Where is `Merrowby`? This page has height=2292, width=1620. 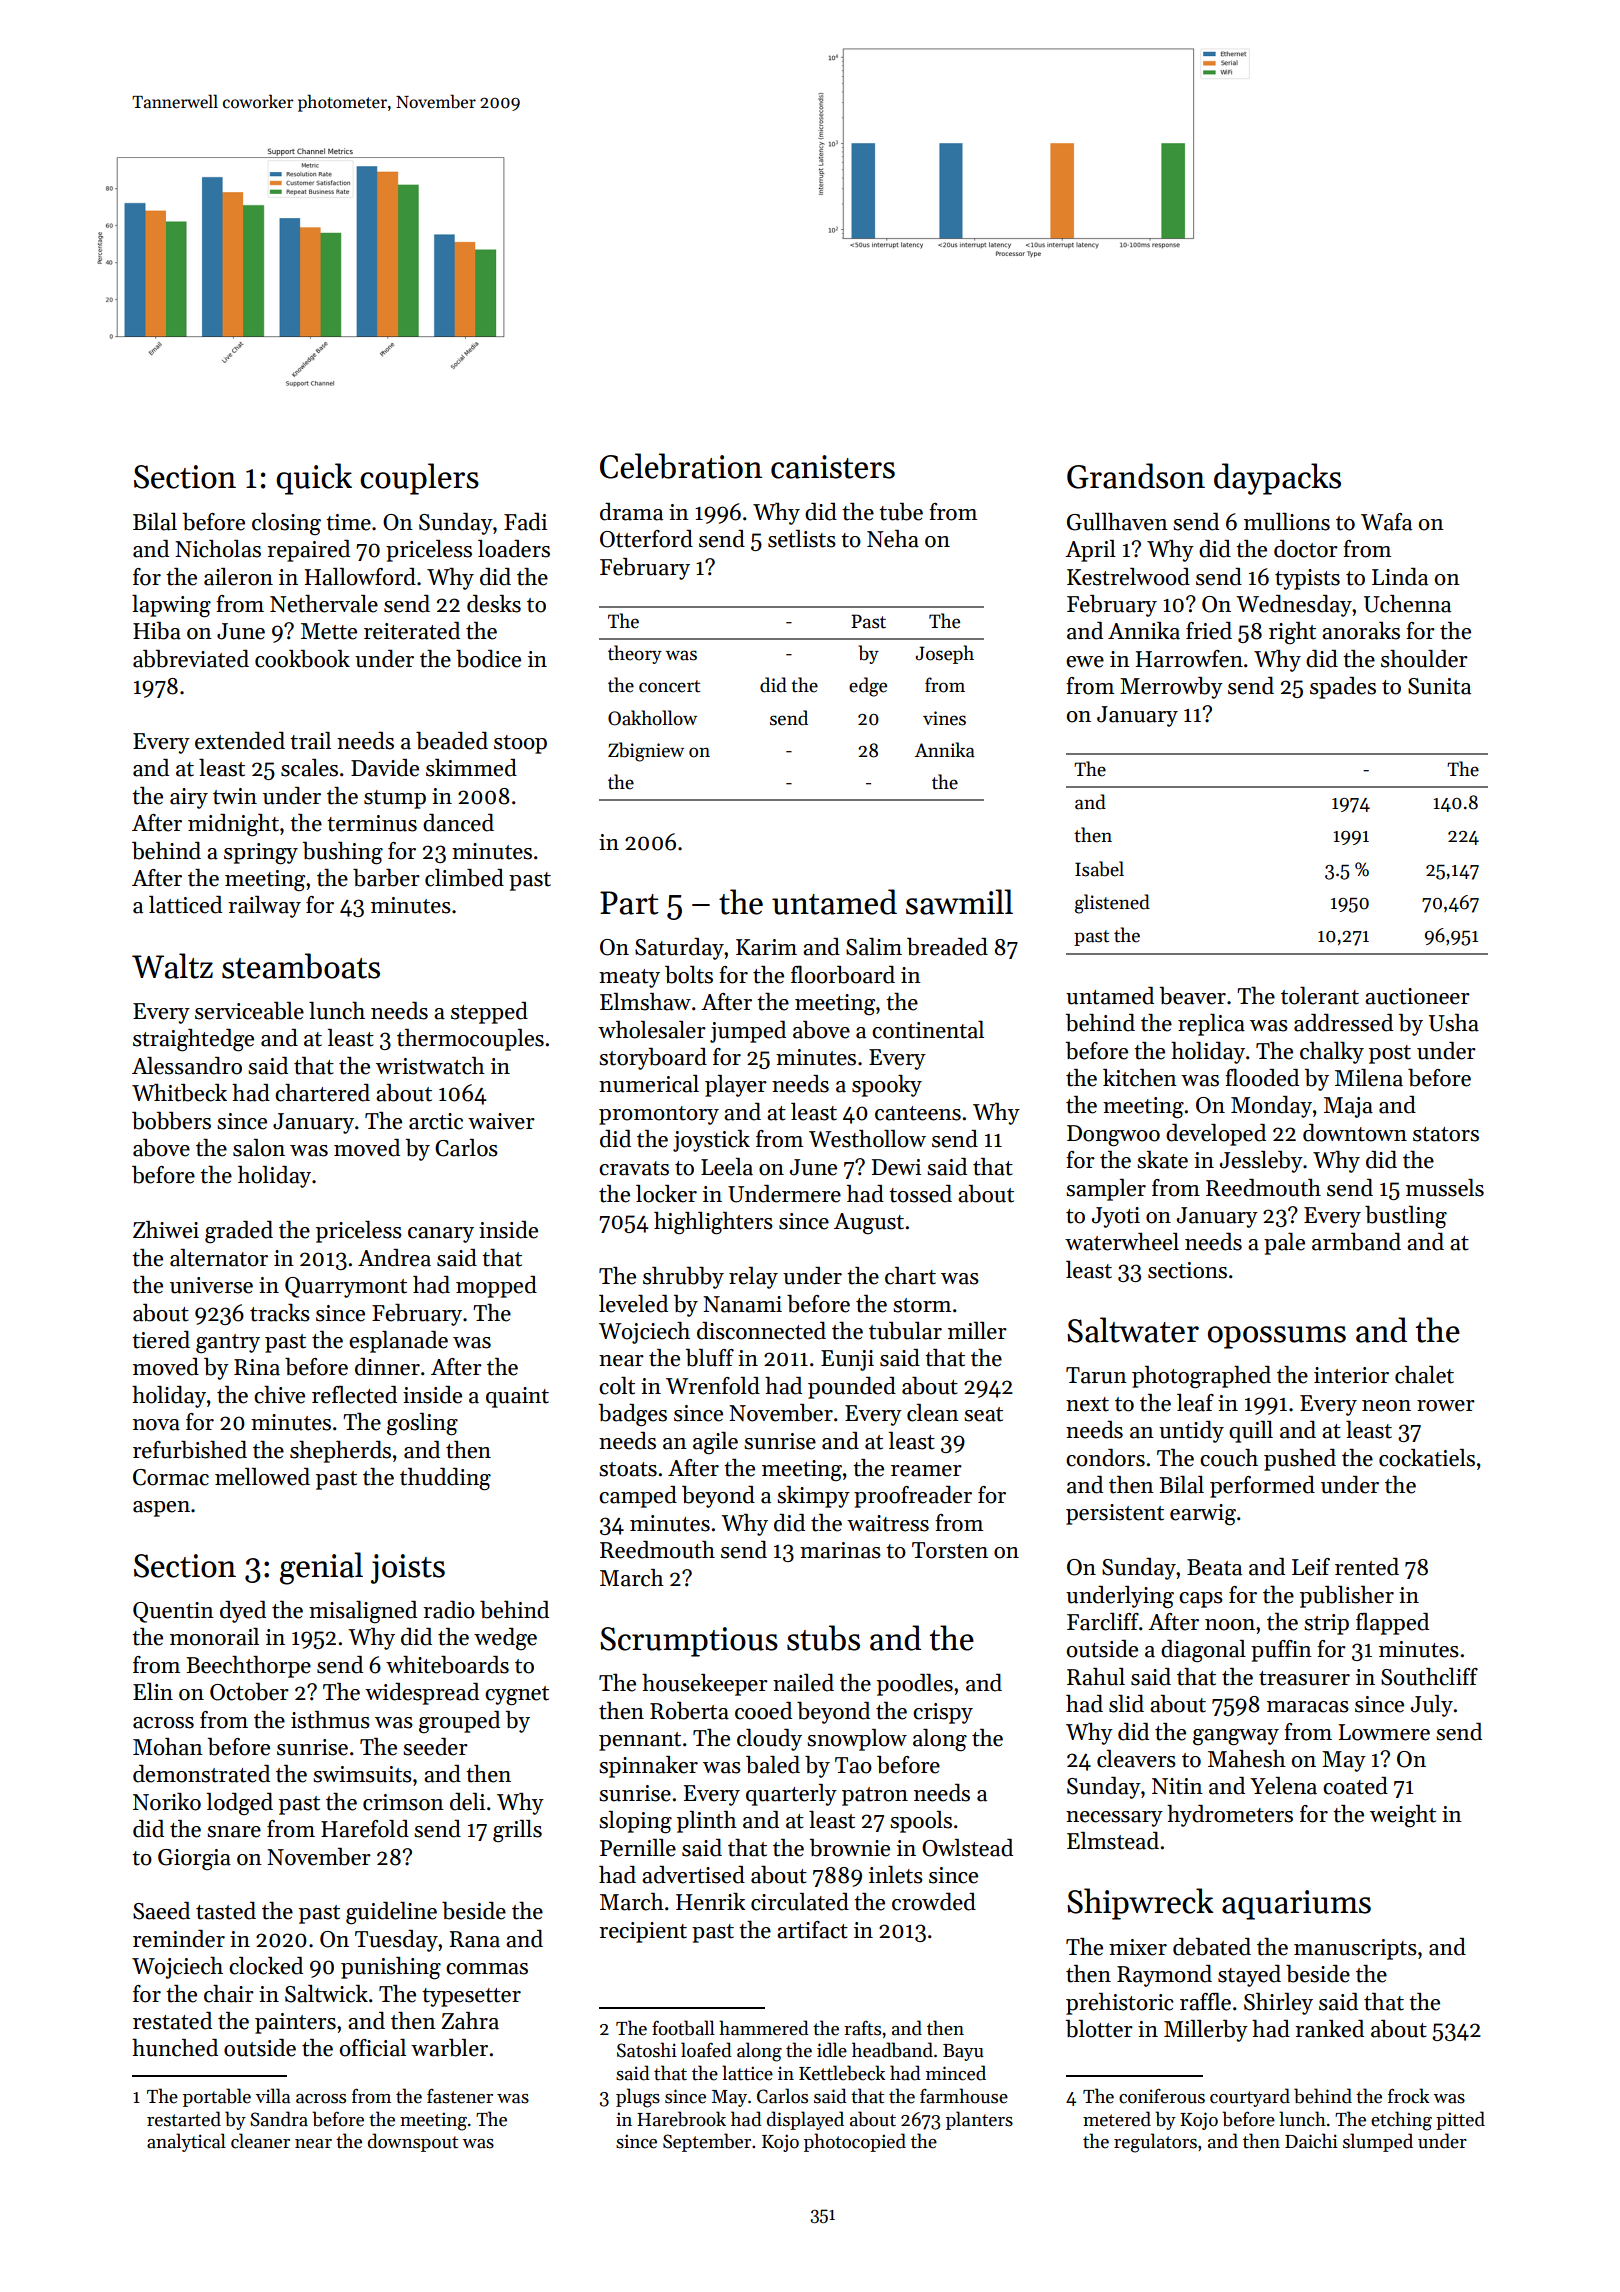 Merrowby is located at coordinates (1171, 688).
